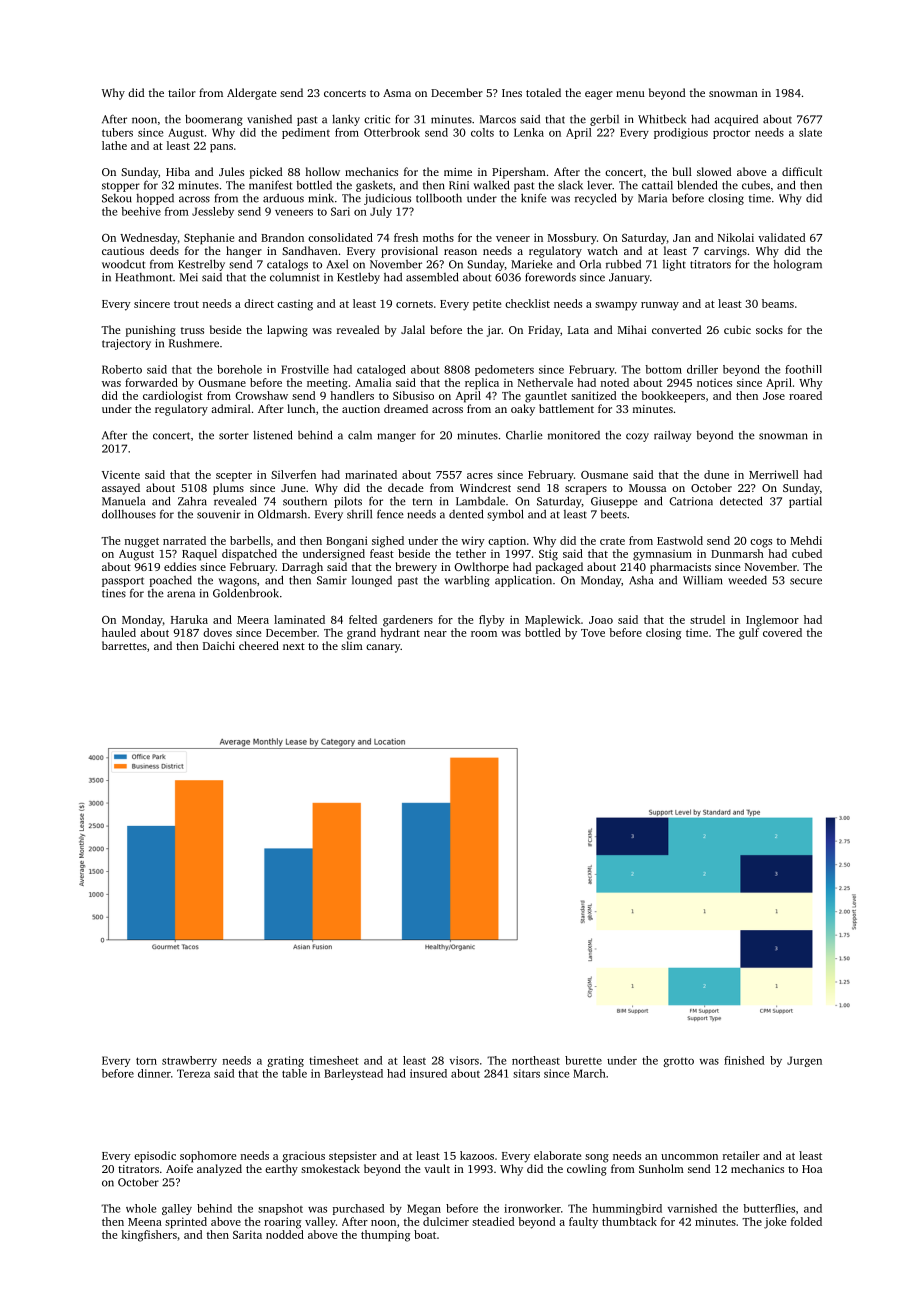 The image size is (924, 1308). Describe the element at coordinates (484, 634) in the screenshot. I see `room` at that location.
